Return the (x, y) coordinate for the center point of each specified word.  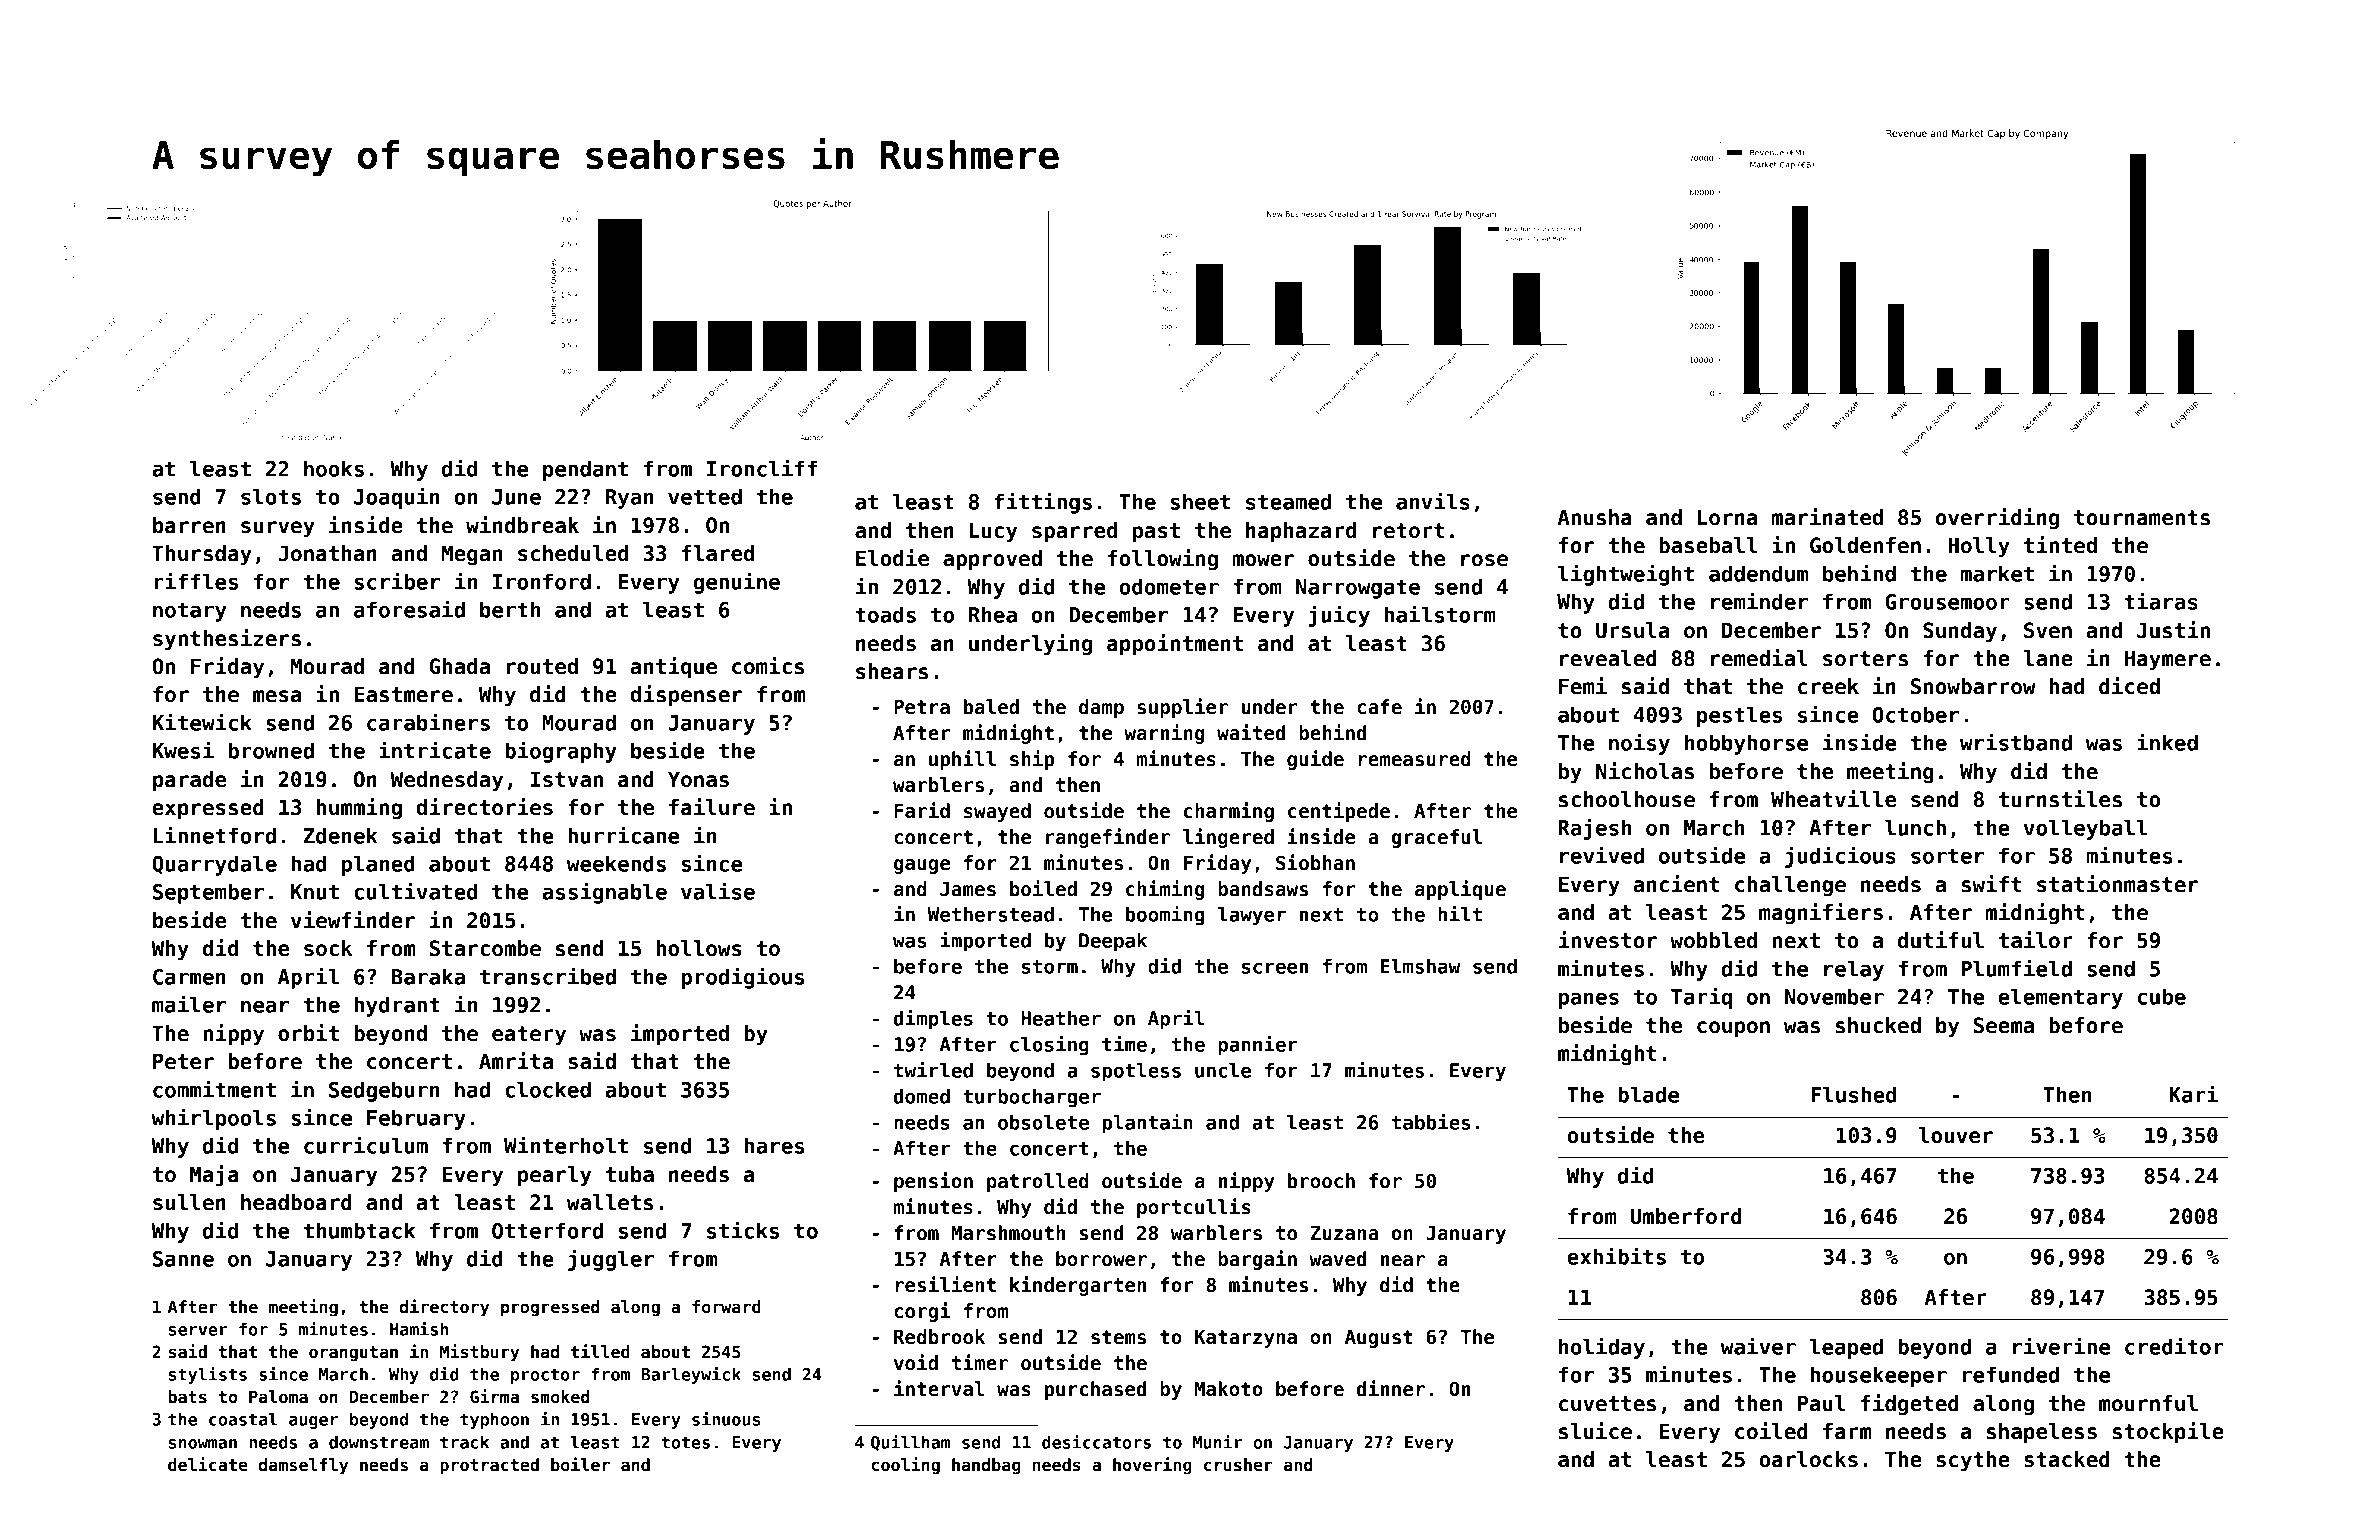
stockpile (2168, 1433)
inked (2167, 742)
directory (444, 1308)
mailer (189, 1004)
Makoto (1229, 1389)
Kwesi (183, 750)
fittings (1043, 503)
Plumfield (2016, 968)
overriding (1997, 518)
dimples (933, 1020)
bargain (1257, 1260)
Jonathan (327, 553)
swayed (997, 812)
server (198, 1331)
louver (1956, 1135)
